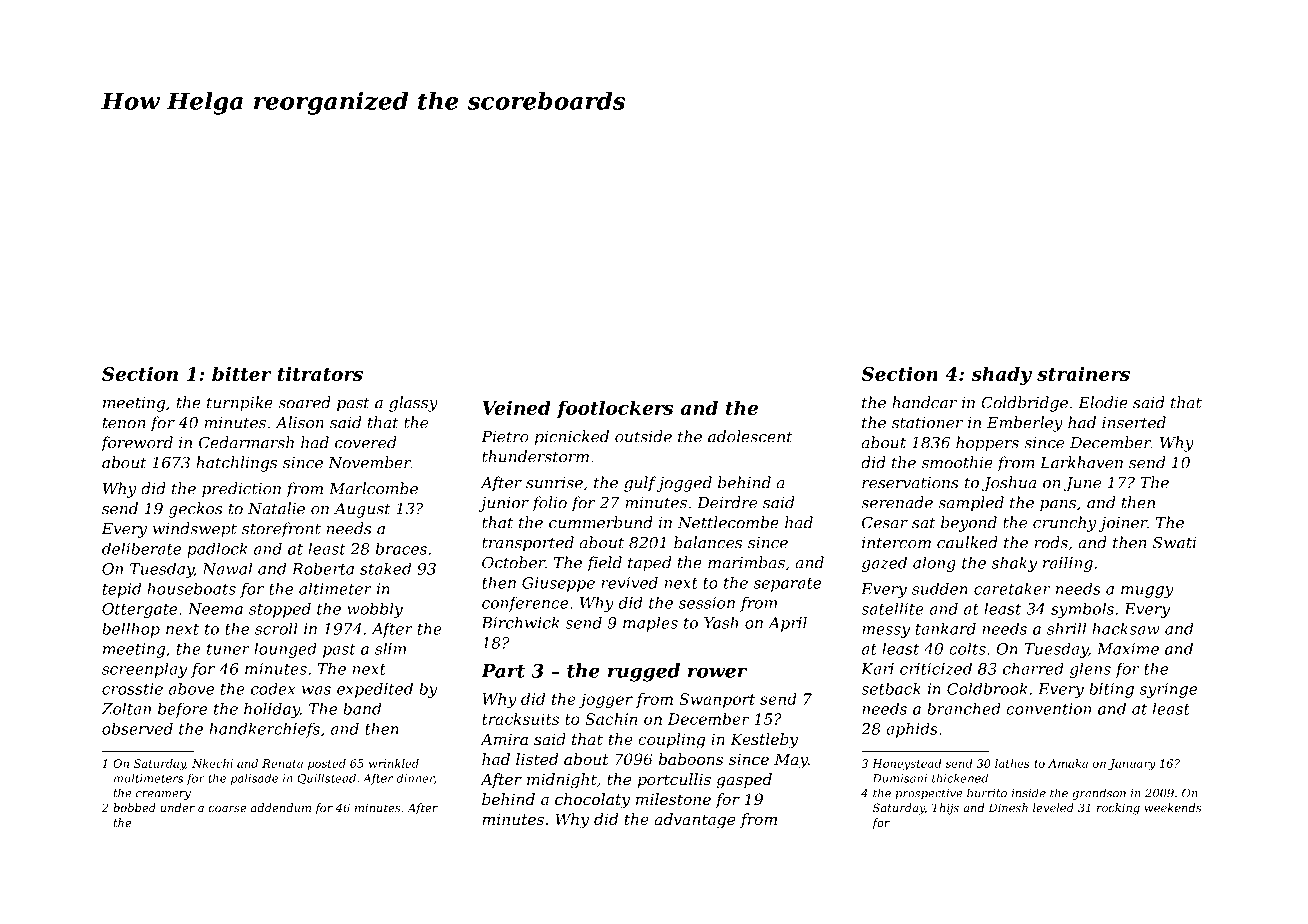  Describe the element at coordinates (671, 741) in the screenshot. I see `coupling` at that location.
